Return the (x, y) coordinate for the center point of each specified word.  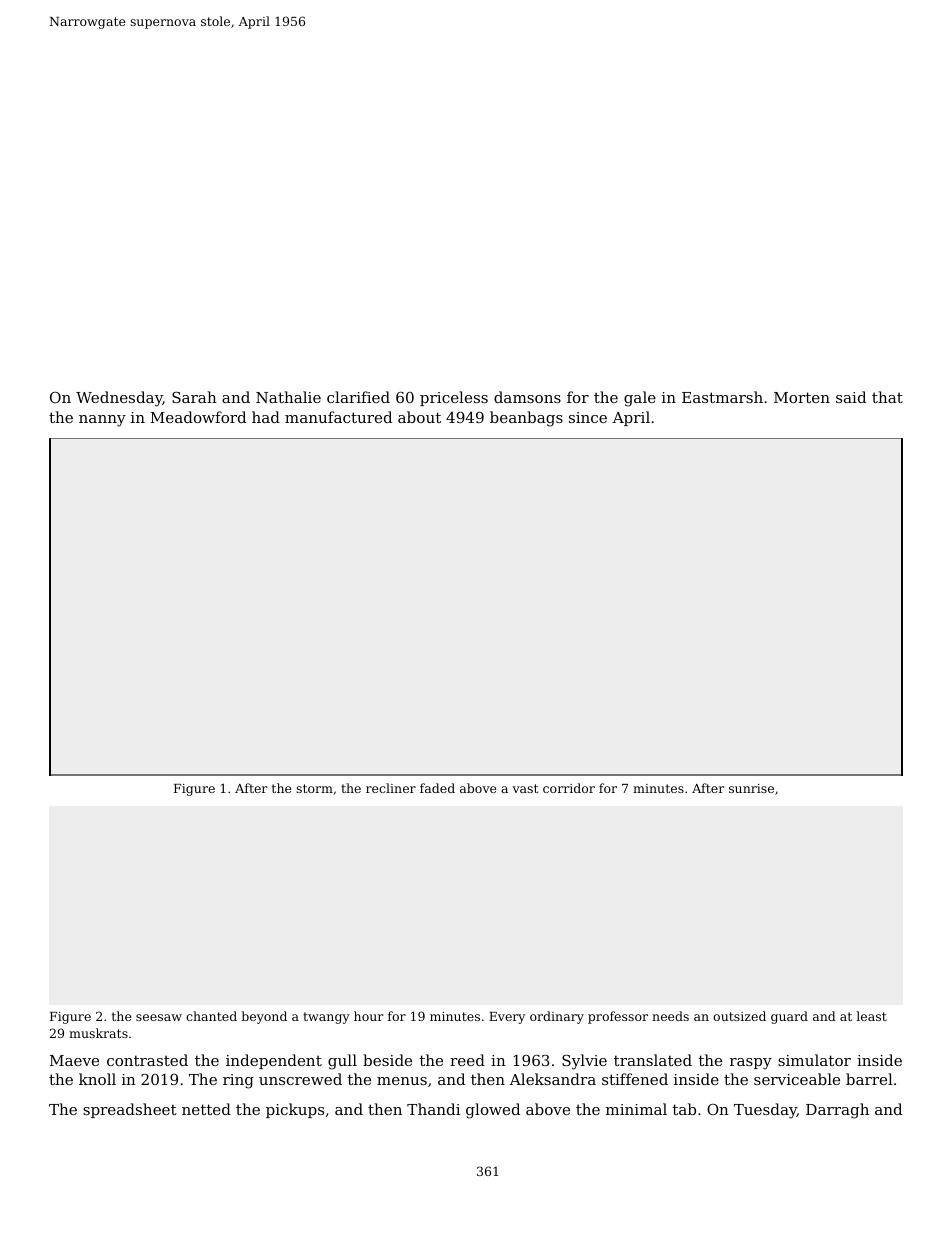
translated (653, 1060)
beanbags (526, 419)
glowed (493, 1111)
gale (640, 399)
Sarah (194, 397)
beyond (264, 1017)
